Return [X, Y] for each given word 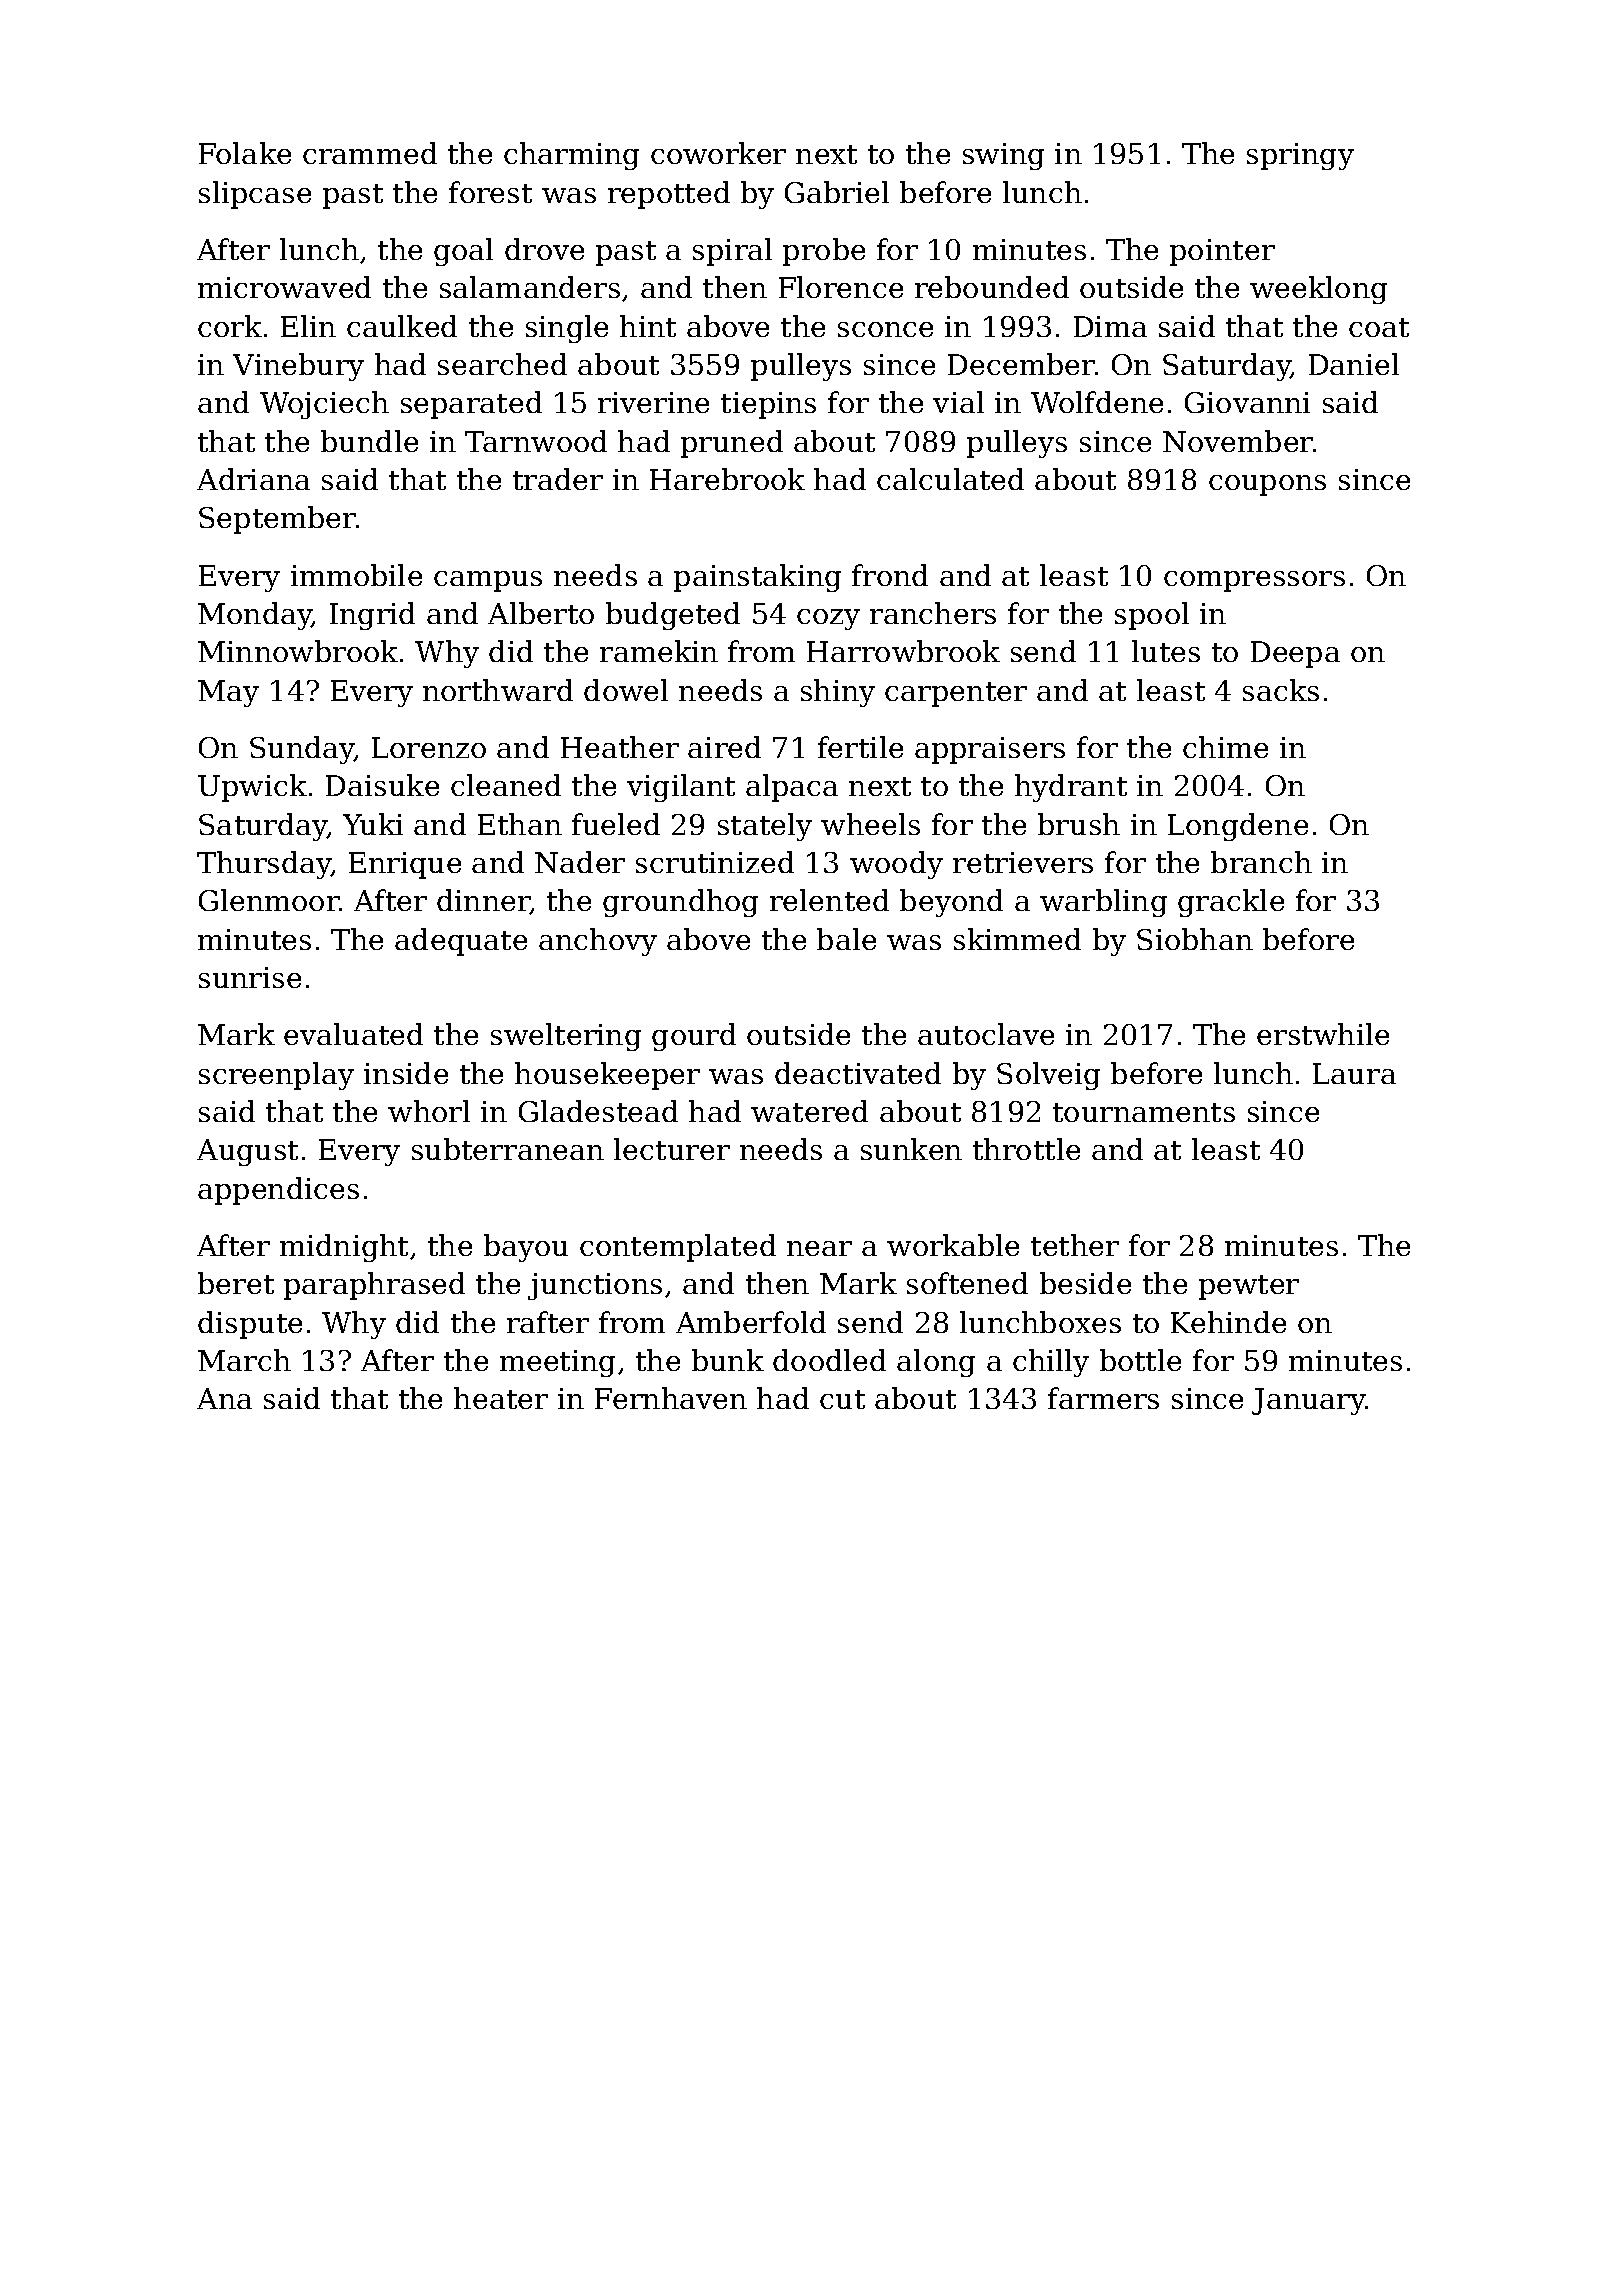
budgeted [673, 616]
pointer [1222, 252]
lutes [1166, 651]
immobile [356, 575]
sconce [885, 329]
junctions [595, 1286]
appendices [278, 1191]
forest [490, 192]
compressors [1254, 581]
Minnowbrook [298, 651]
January [1309, 1401]
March [244, 1360]
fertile [860, 747]
